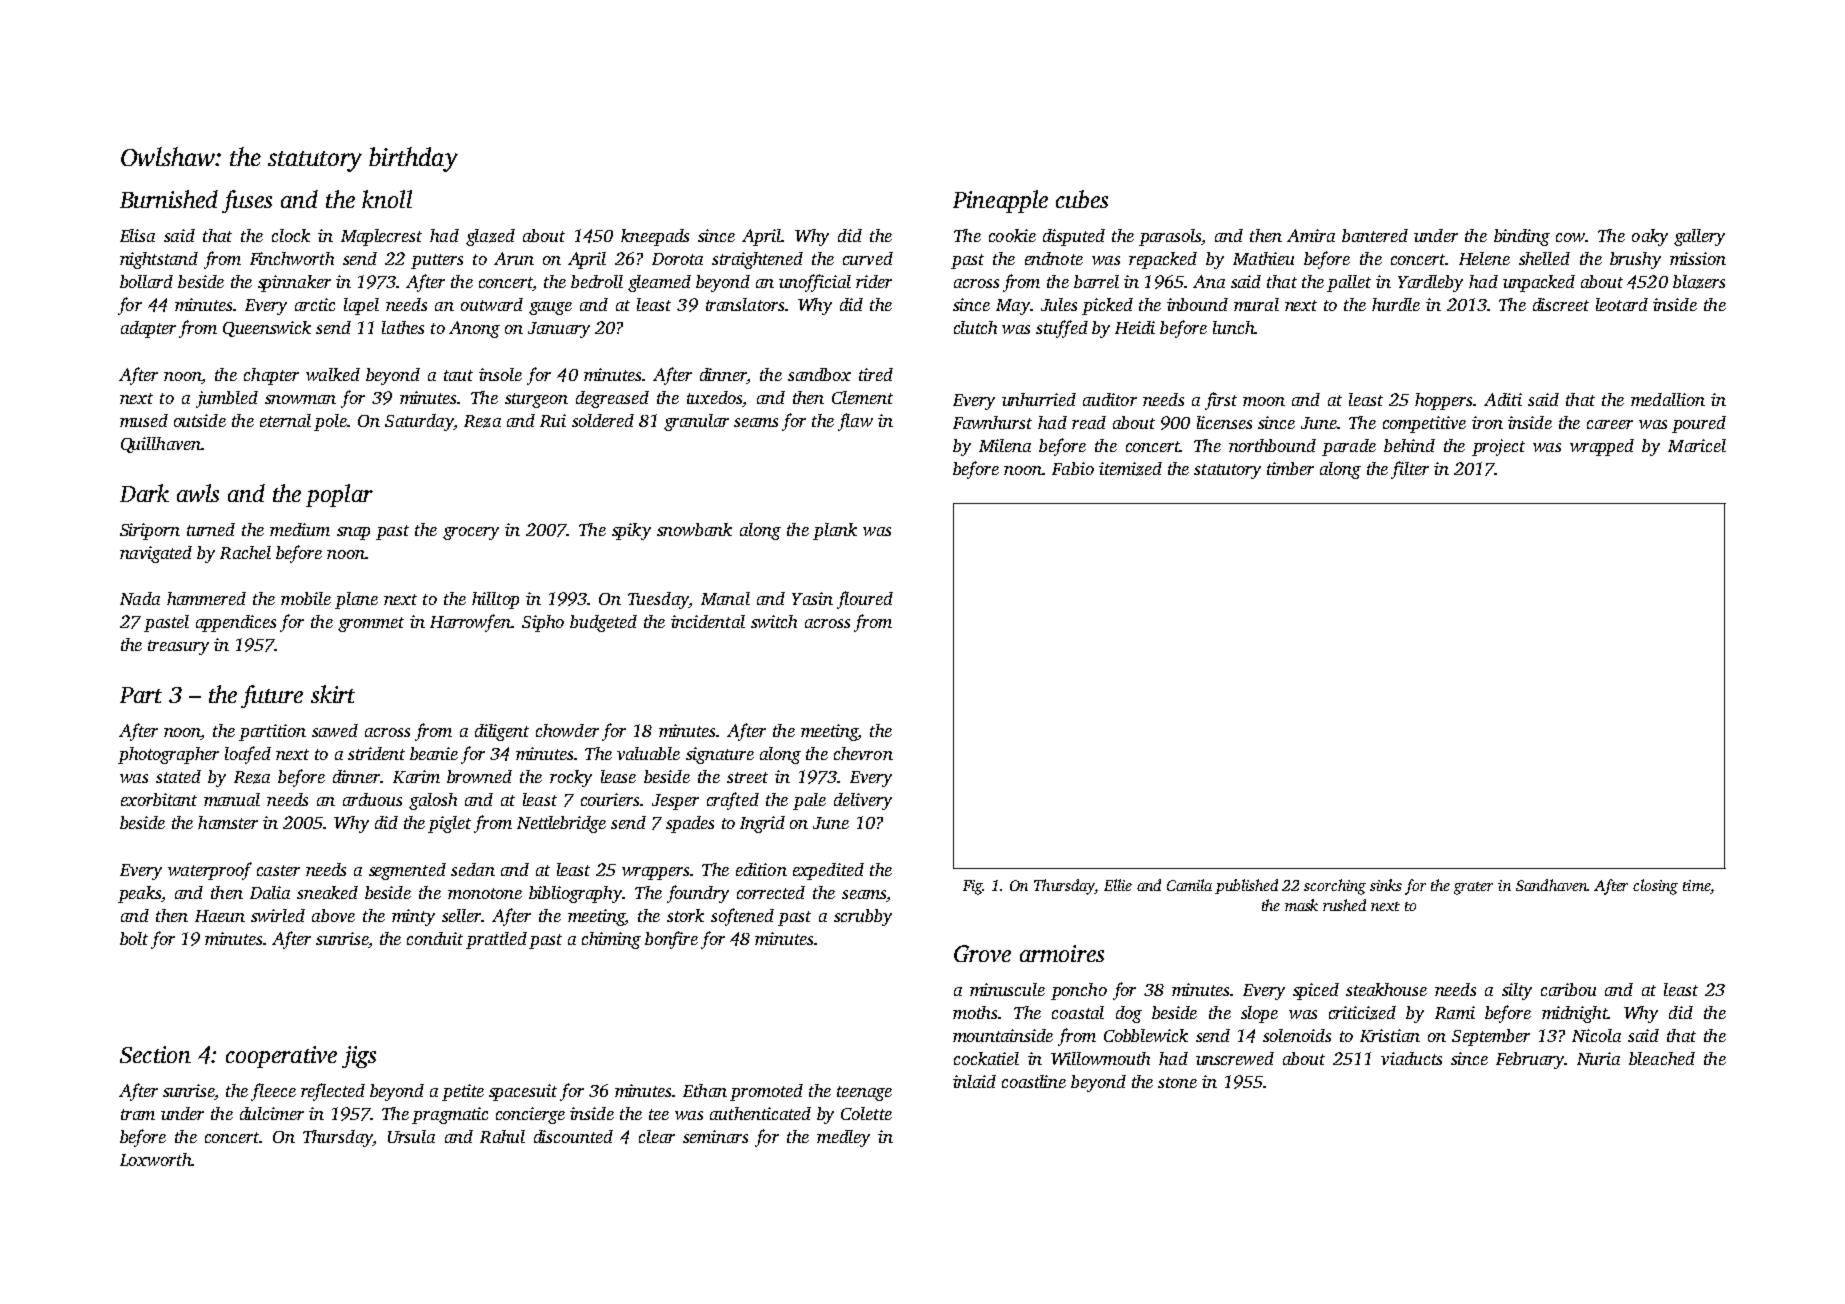  I want to click on Section, so click(155, 1054).
